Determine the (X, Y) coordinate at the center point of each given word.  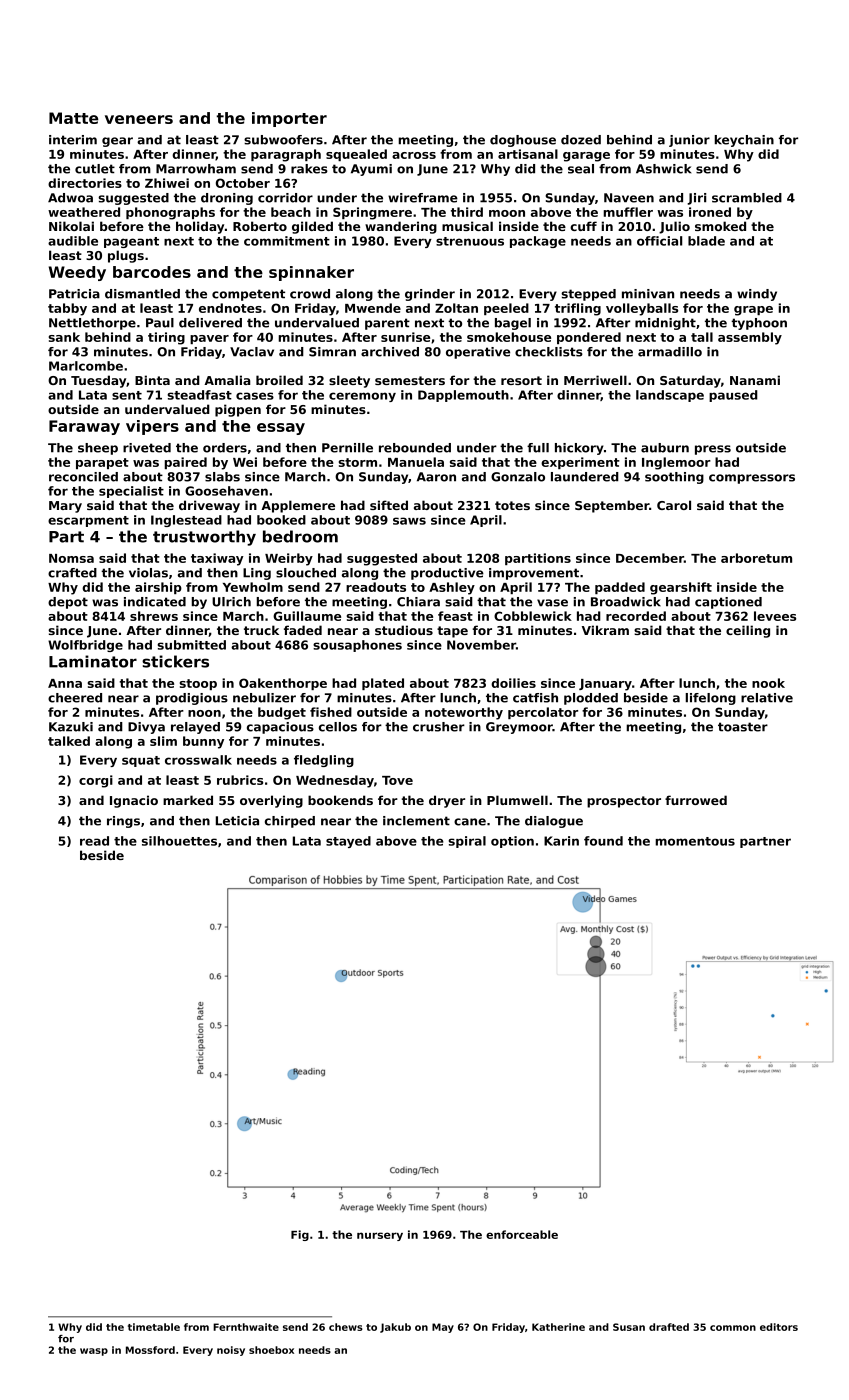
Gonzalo (518, 477)
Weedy (77, 273)
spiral (467, 842)
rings (123, 822)
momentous (695, 841)
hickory (579, 449)
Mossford (150, 1350)
